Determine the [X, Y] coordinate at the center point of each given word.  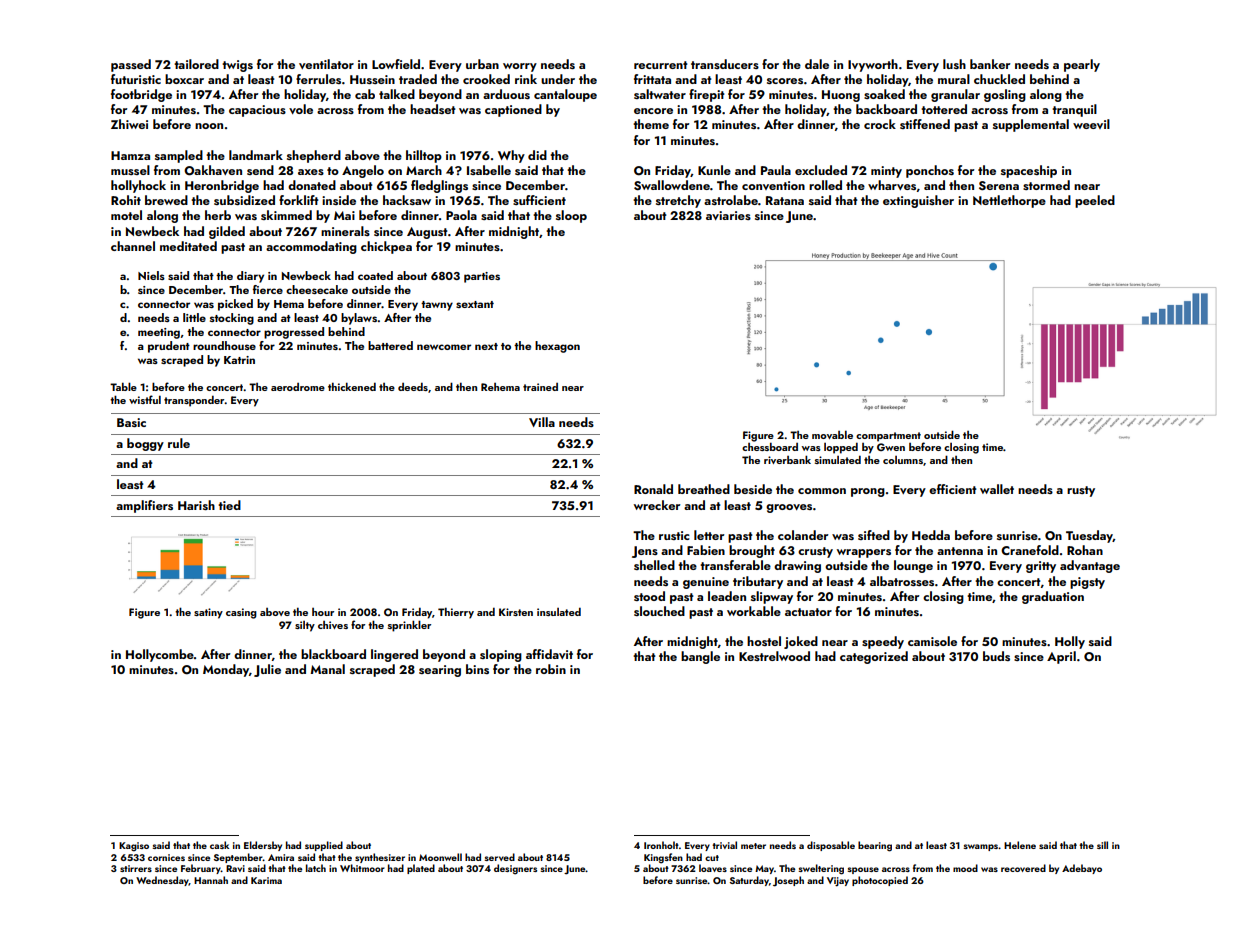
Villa [542, 422]
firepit [706, 95]
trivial [724, 845]
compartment [888, 437]
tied [229, 505]
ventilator [326, 64]
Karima [266, 880]
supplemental [1031, 125]
